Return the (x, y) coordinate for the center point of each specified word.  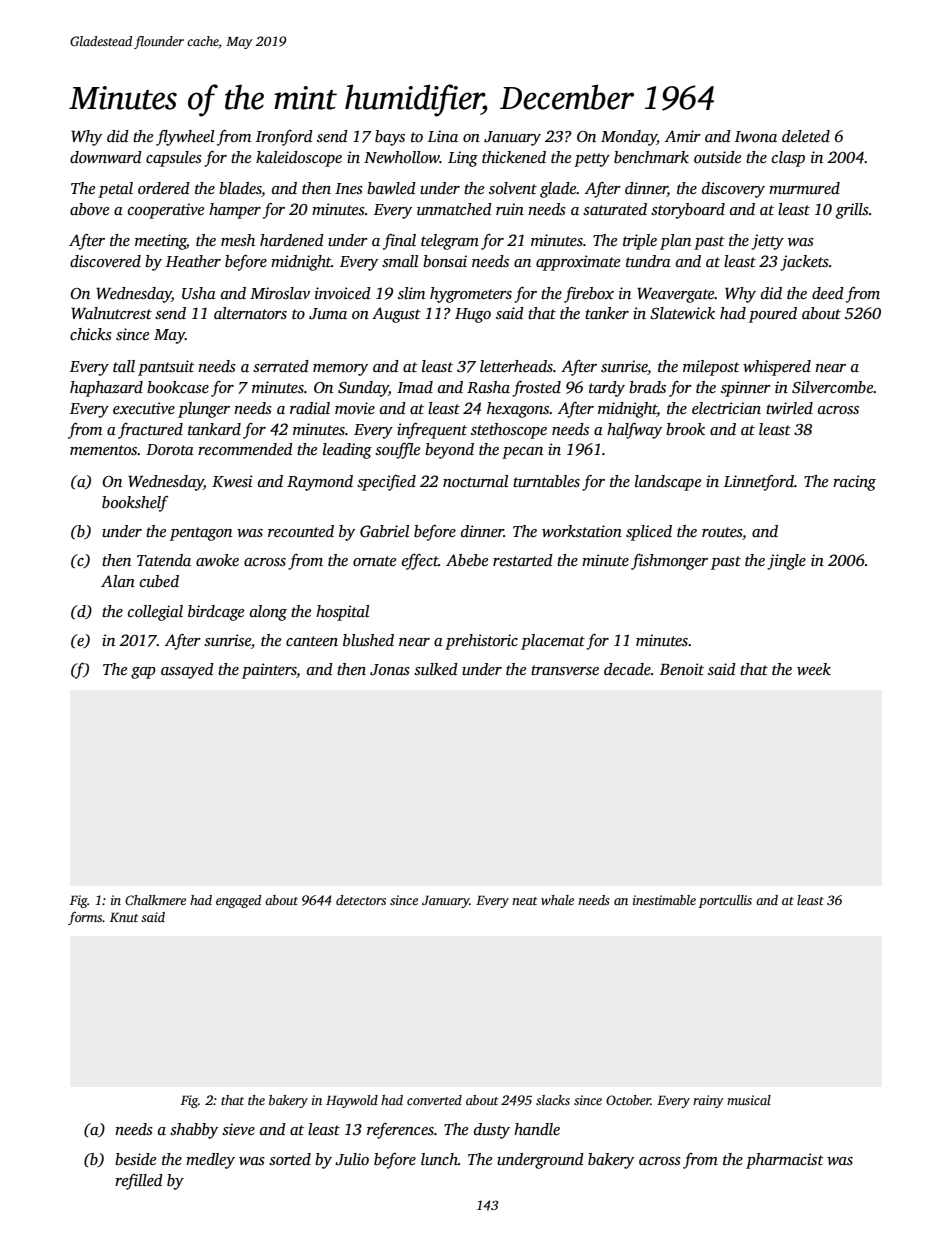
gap (143, 673)
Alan (118, 581)
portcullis (725, 901)
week (814, 669)
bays (390, 138)
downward (106, 157)
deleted (806, 136)
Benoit (682, 669)
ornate (374, 561)
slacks (553, 1100)
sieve (238, 1129)
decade (627, 669)
